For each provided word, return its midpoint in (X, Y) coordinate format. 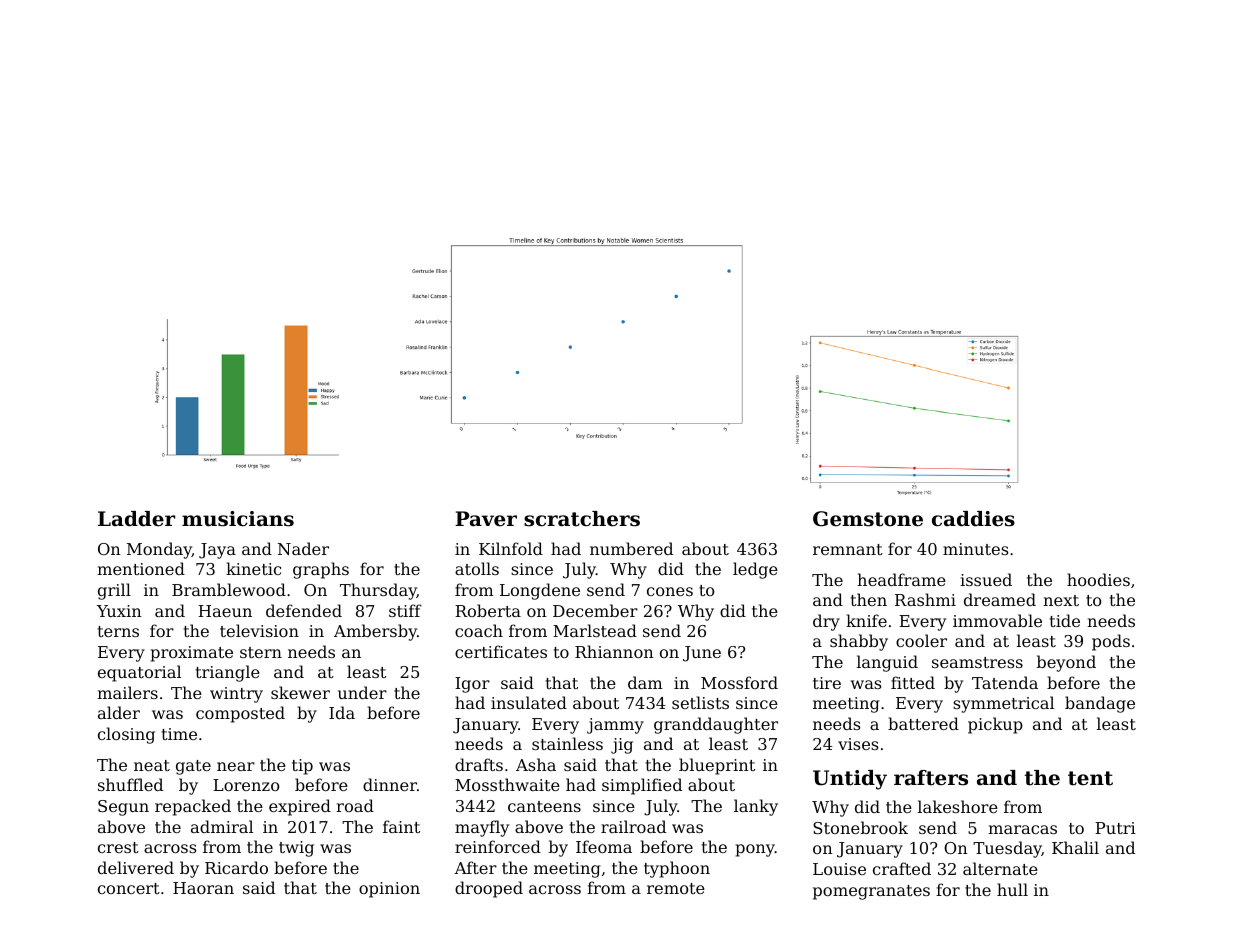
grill (114, 591)
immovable (997, 620)
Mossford (739, 682)
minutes (975, 549)
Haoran (203, 888)
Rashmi (925, 599)
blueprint (717, 766)
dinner (390, 784)
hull (1012, 889)
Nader (303, 548)
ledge (755, 570)
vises (858, 744)
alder (119, 712)
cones (670, 591)
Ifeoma (604, 846)
